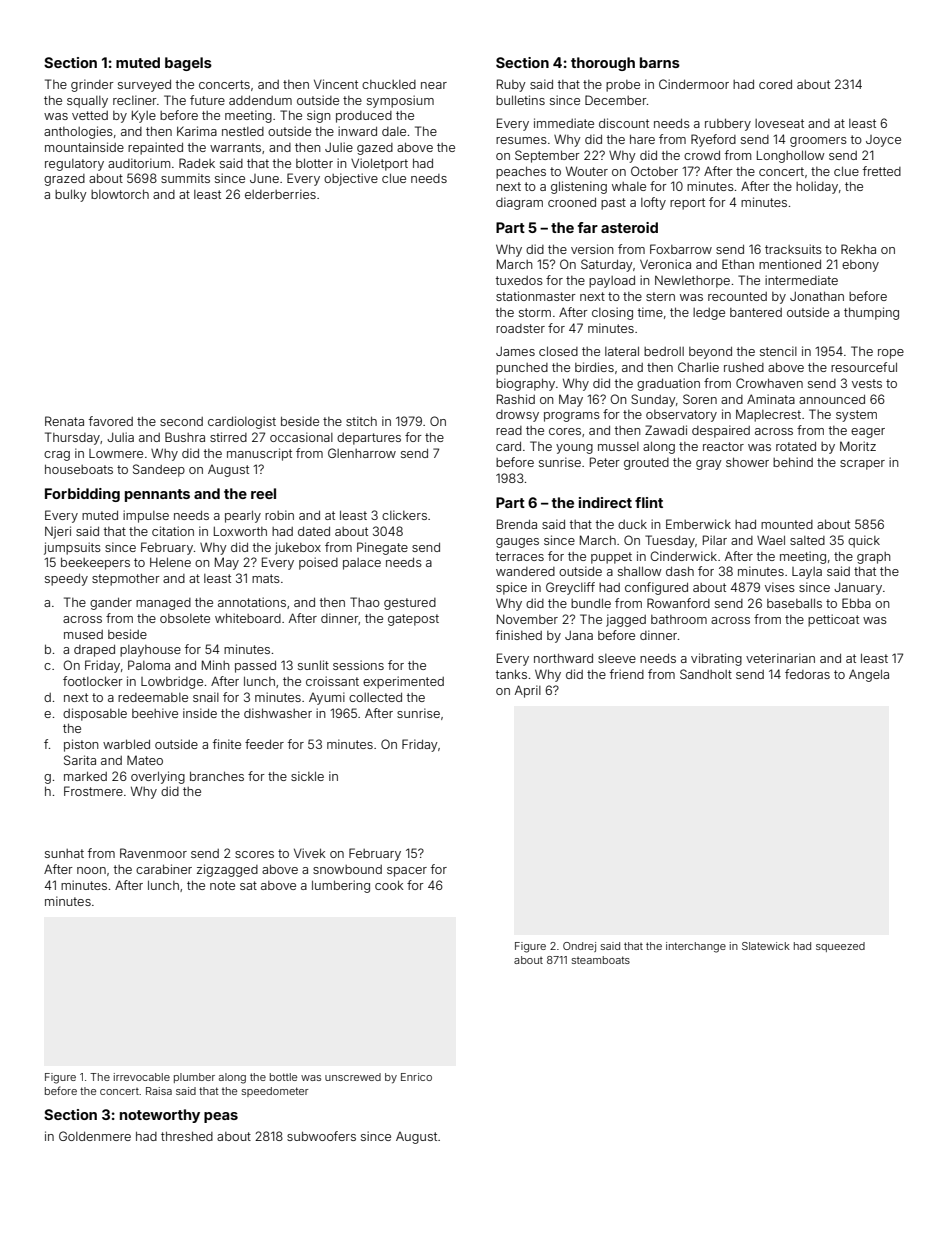 The width and height of the image is (952, 1233). Describe the element at coordinates (766, 946) in the image. I see `Slatewick` at that location.
